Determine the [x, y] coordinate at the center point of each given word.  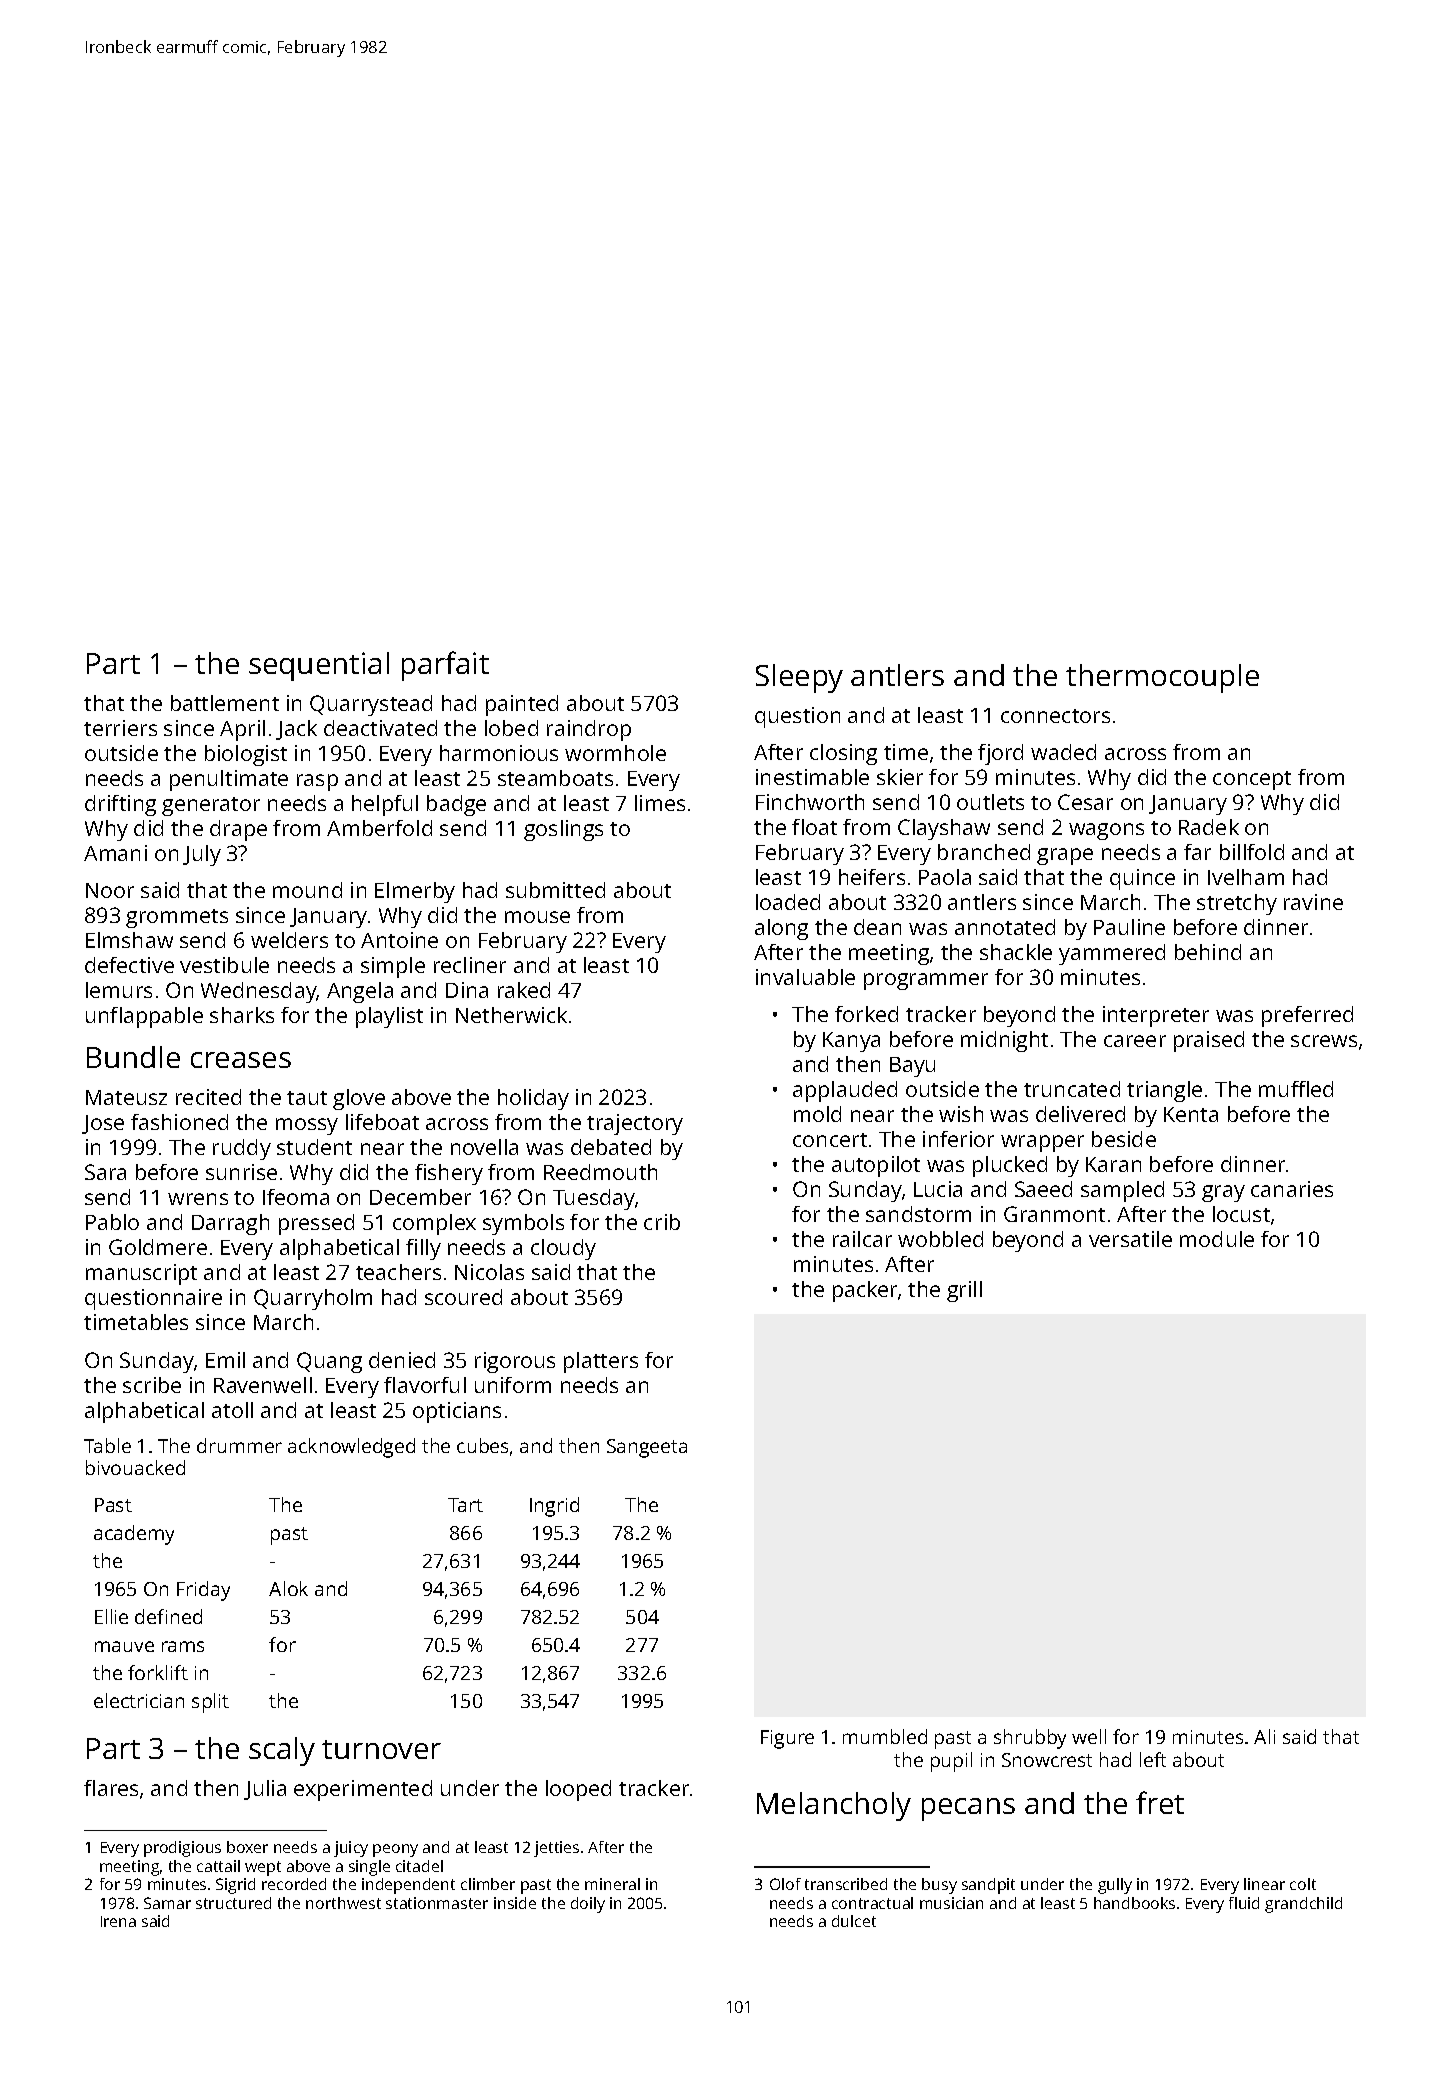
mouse [537, 917]
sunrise [241, 1172]
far [1197, 852]
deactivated [380, 728]
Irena [118, 1921]
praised [1209, 1041]
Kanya [851, 1042]
